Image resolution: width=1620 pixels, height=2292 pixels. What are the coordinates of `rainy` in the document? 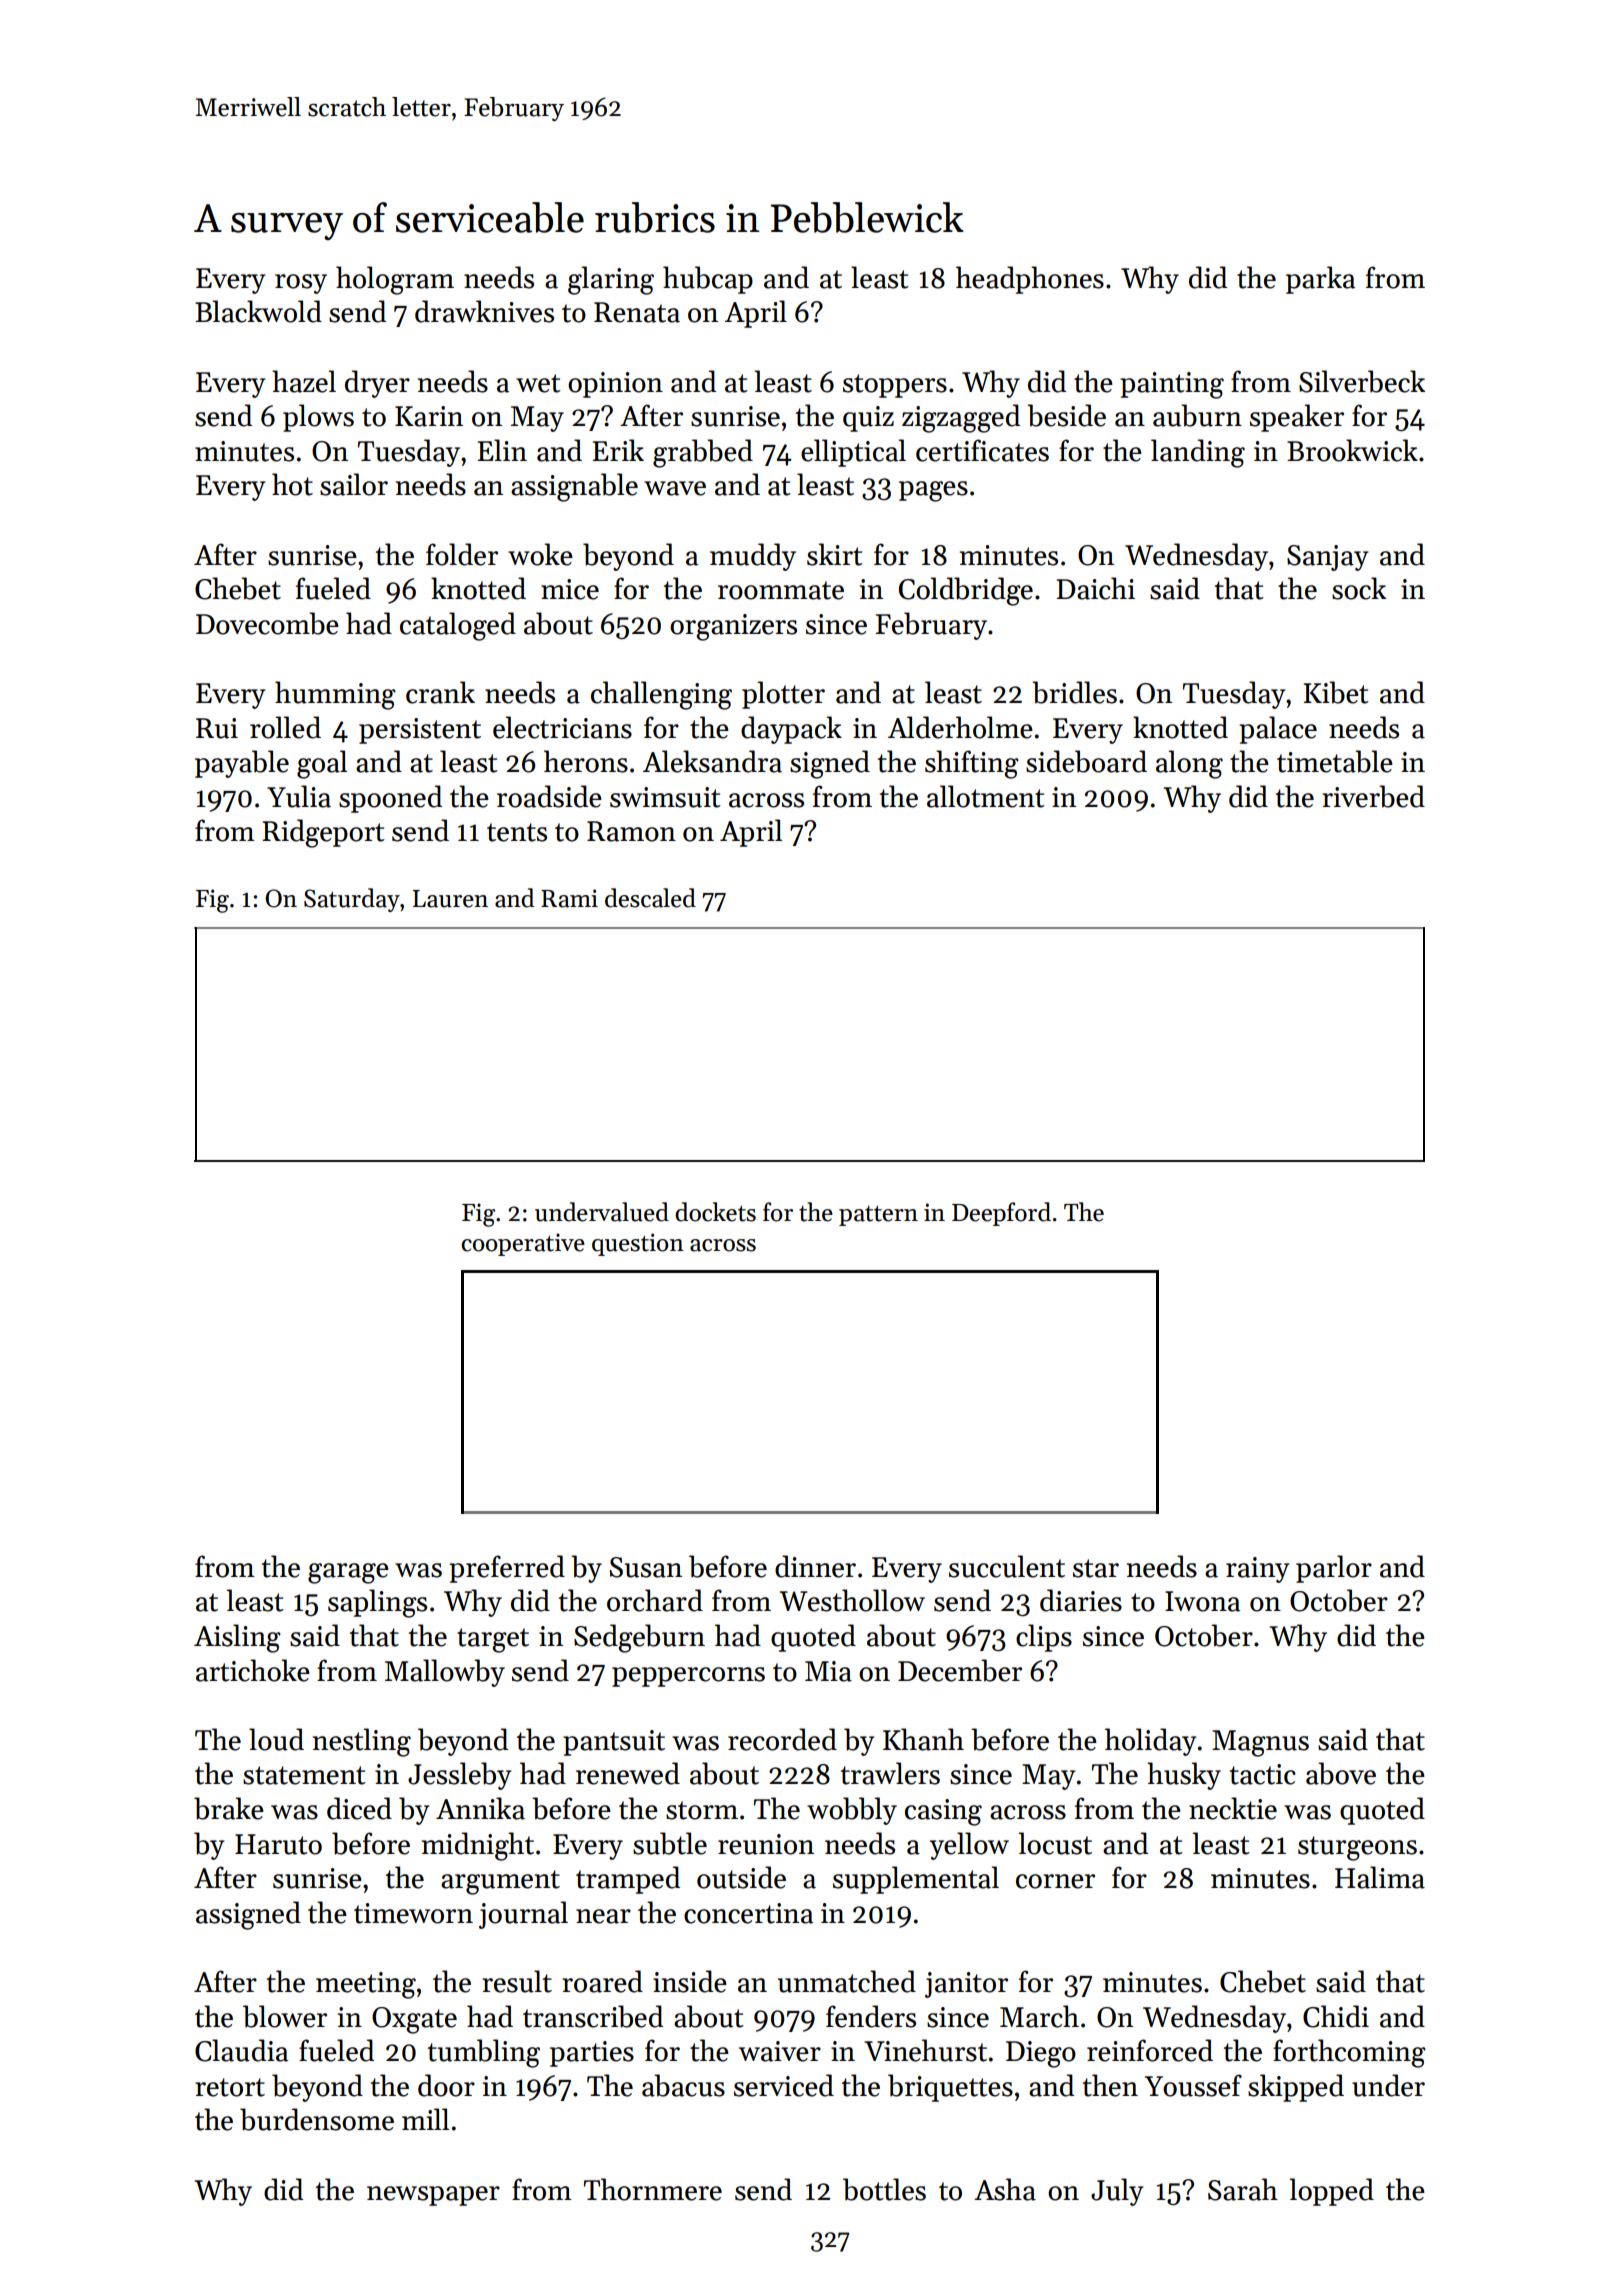 It's located at (1258, 1570).
